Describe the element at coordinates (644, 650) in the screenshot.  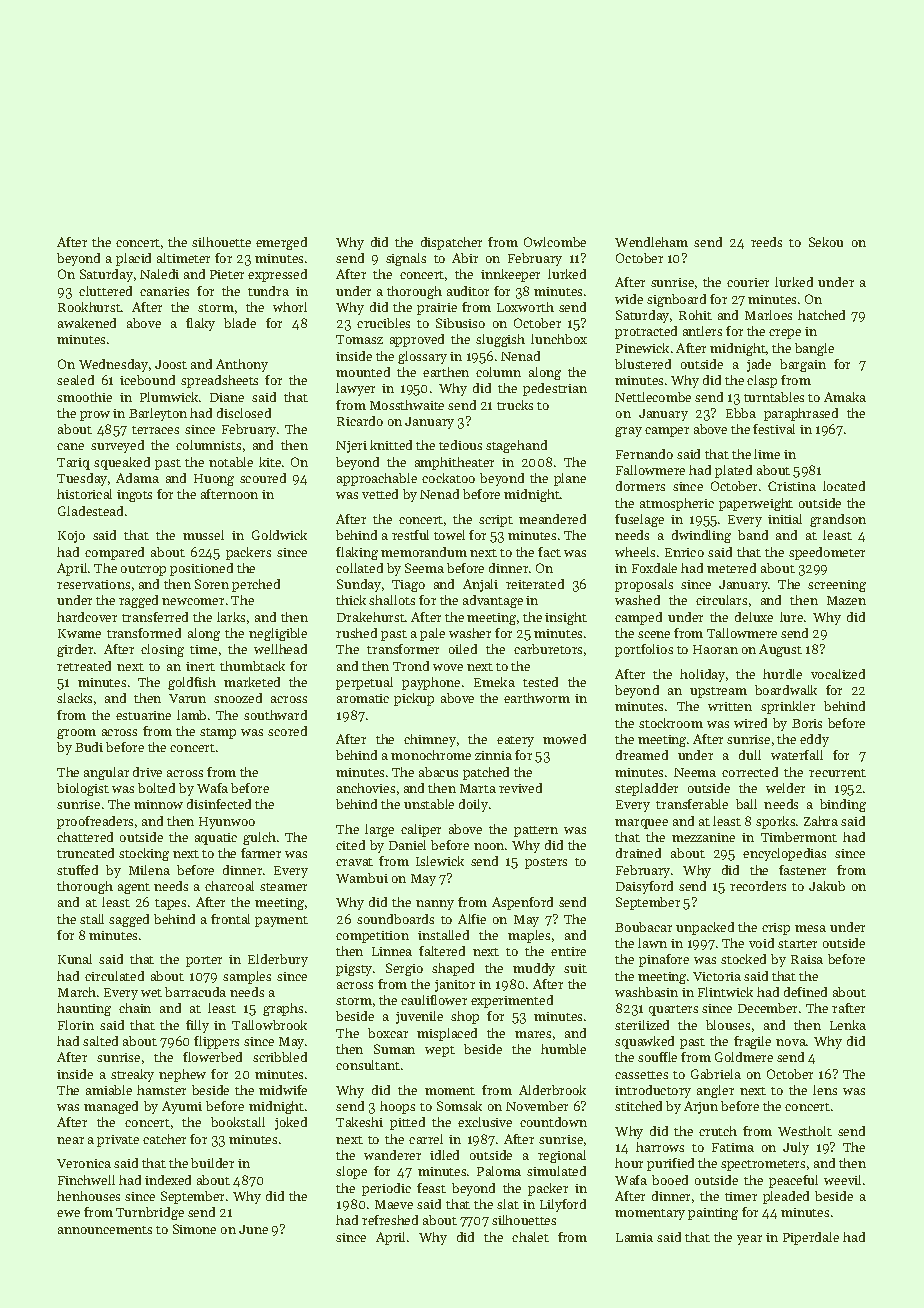
I see `portfolios` at that location.
